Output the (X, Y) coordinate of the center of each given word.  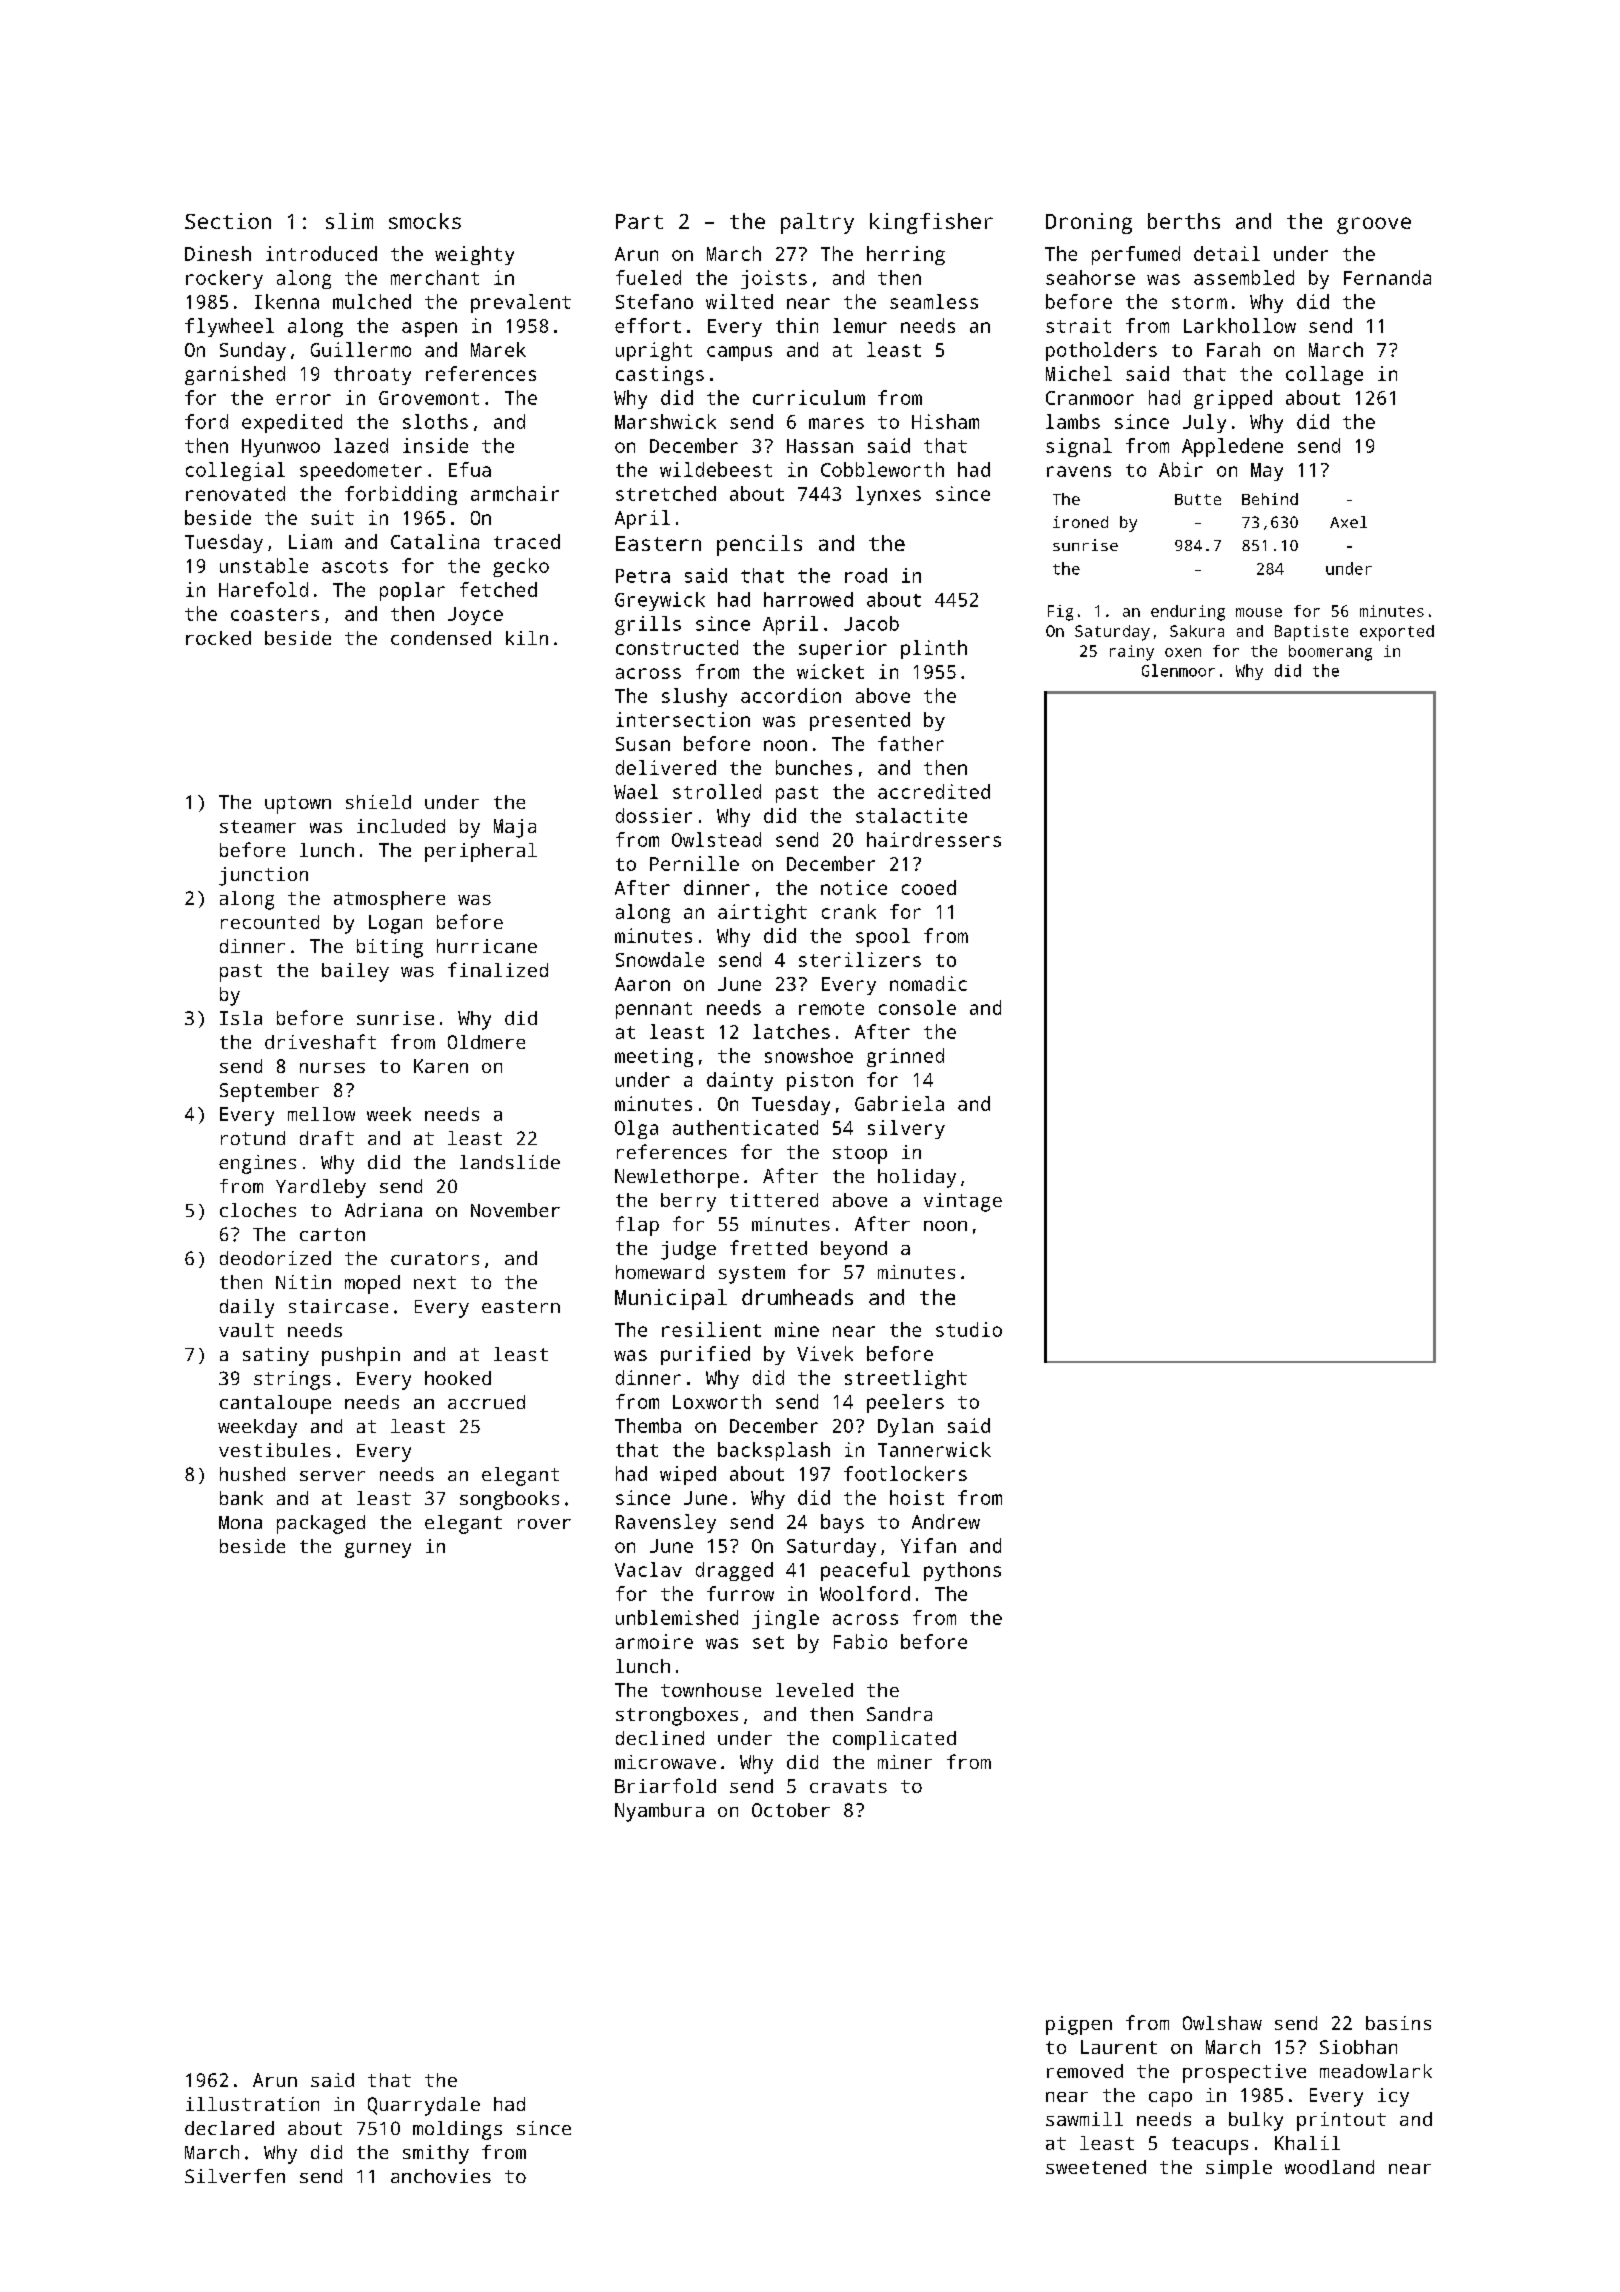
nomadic (928, 983)
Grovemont (429, 398)
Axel (1348, 522)
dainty (740, 1081)
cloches (258, 1210)
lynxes (888, 495)
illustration (252, 2104)
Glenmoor (1178, 670)
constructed (677, 647)
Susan (643, 744)
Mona (240, 1522)
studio (969, 1329)
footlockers (905, 1473)
